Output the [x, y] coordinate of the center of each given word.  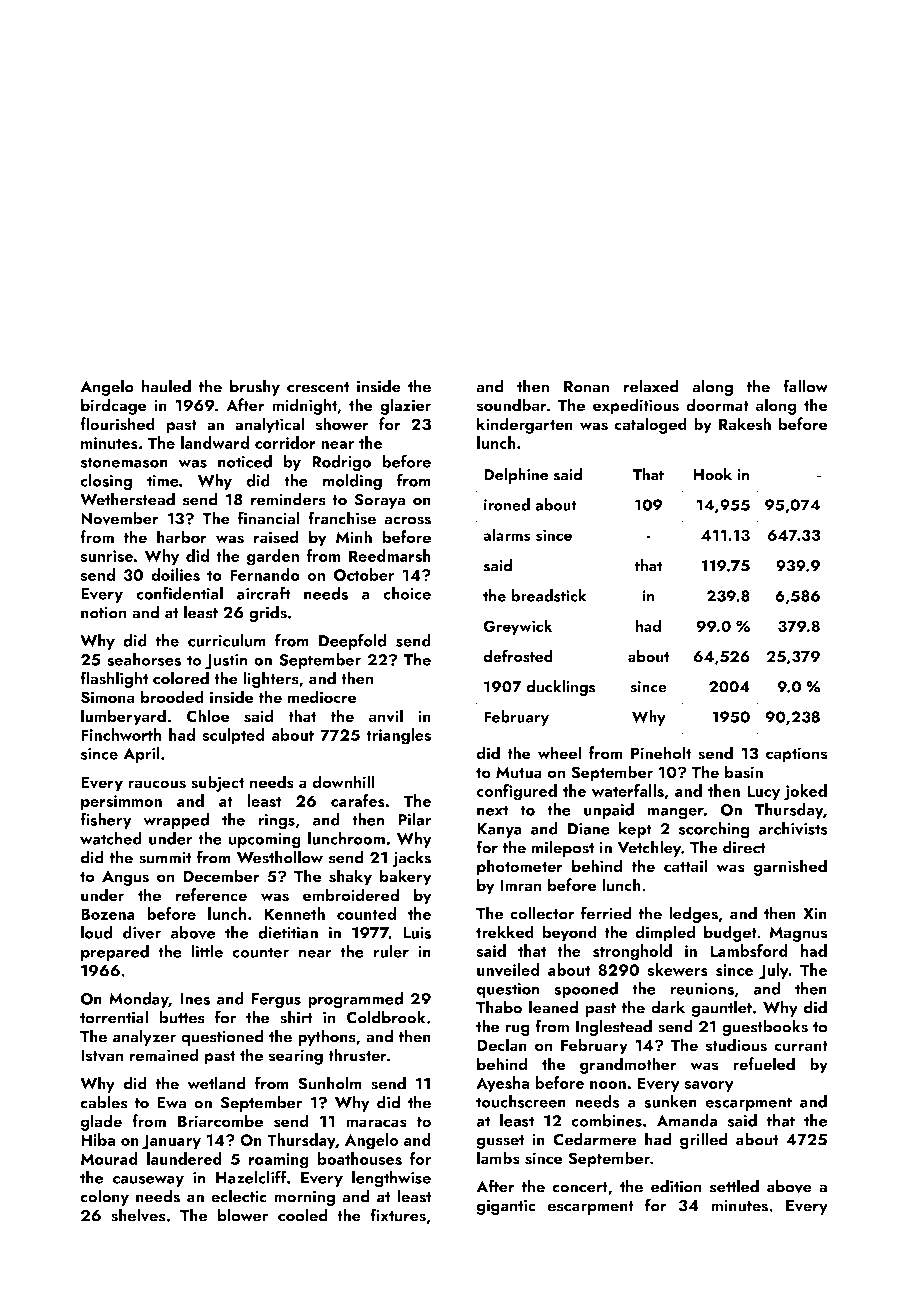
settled [734, 1186]
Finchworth [121, 734]
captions [796, 755]
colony [104, 1197]
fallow [805, 386]
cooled [303, 1215]
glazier [405, 406]
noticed [245, 461]
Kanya [499, 830]
